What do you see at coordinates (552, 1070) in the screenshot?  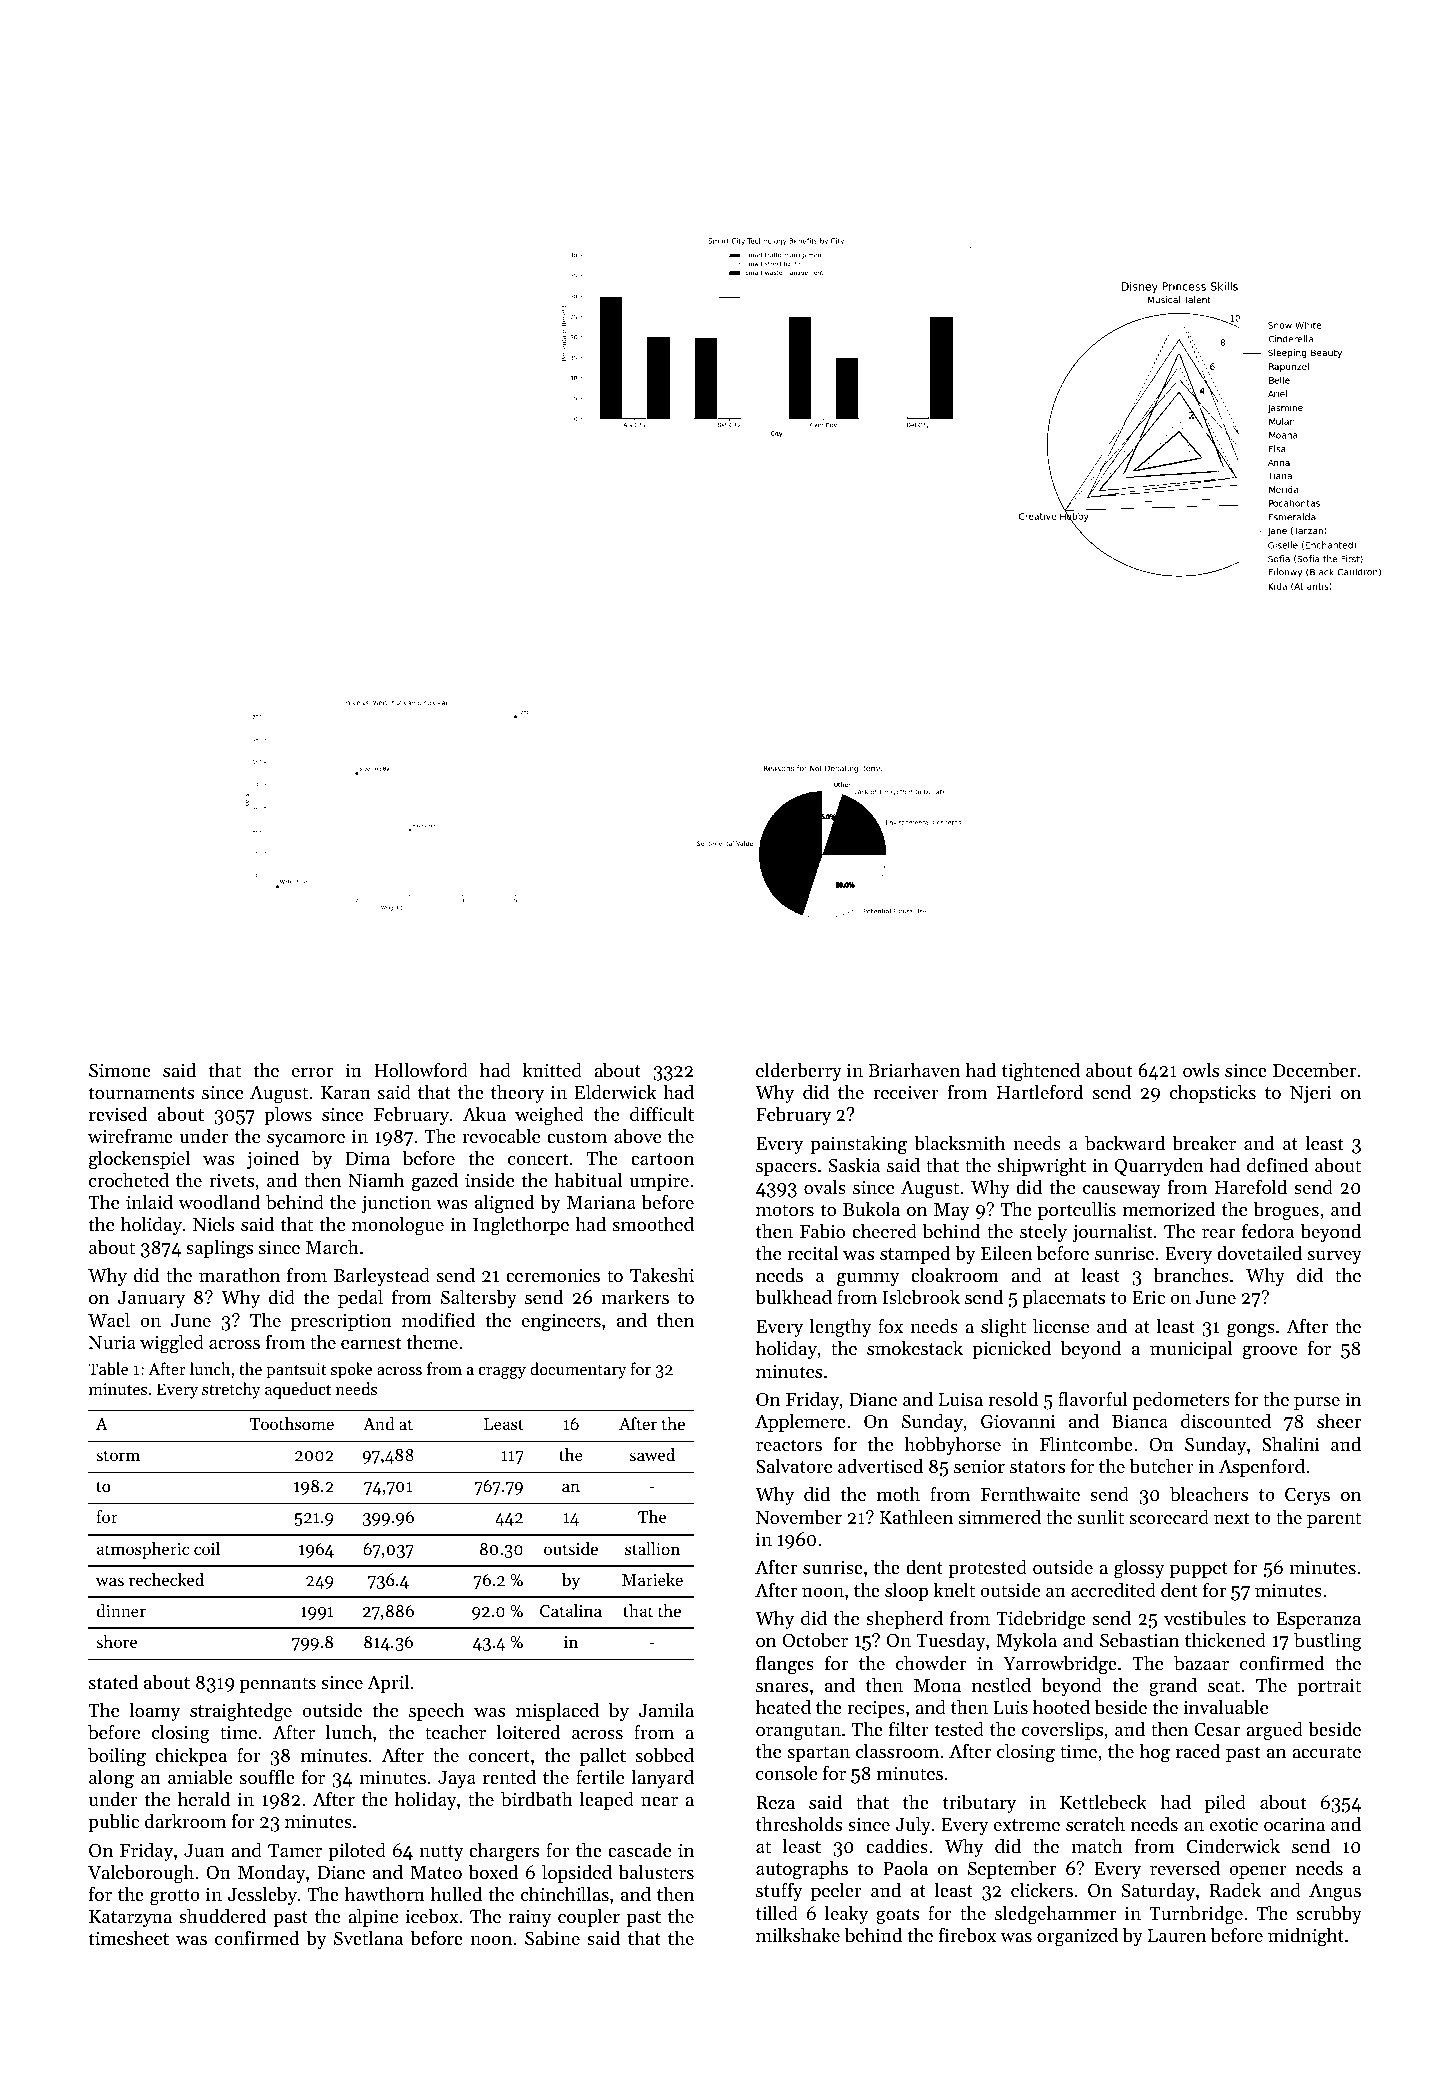 I see `knitted` at bounding box center [552, 1070].
